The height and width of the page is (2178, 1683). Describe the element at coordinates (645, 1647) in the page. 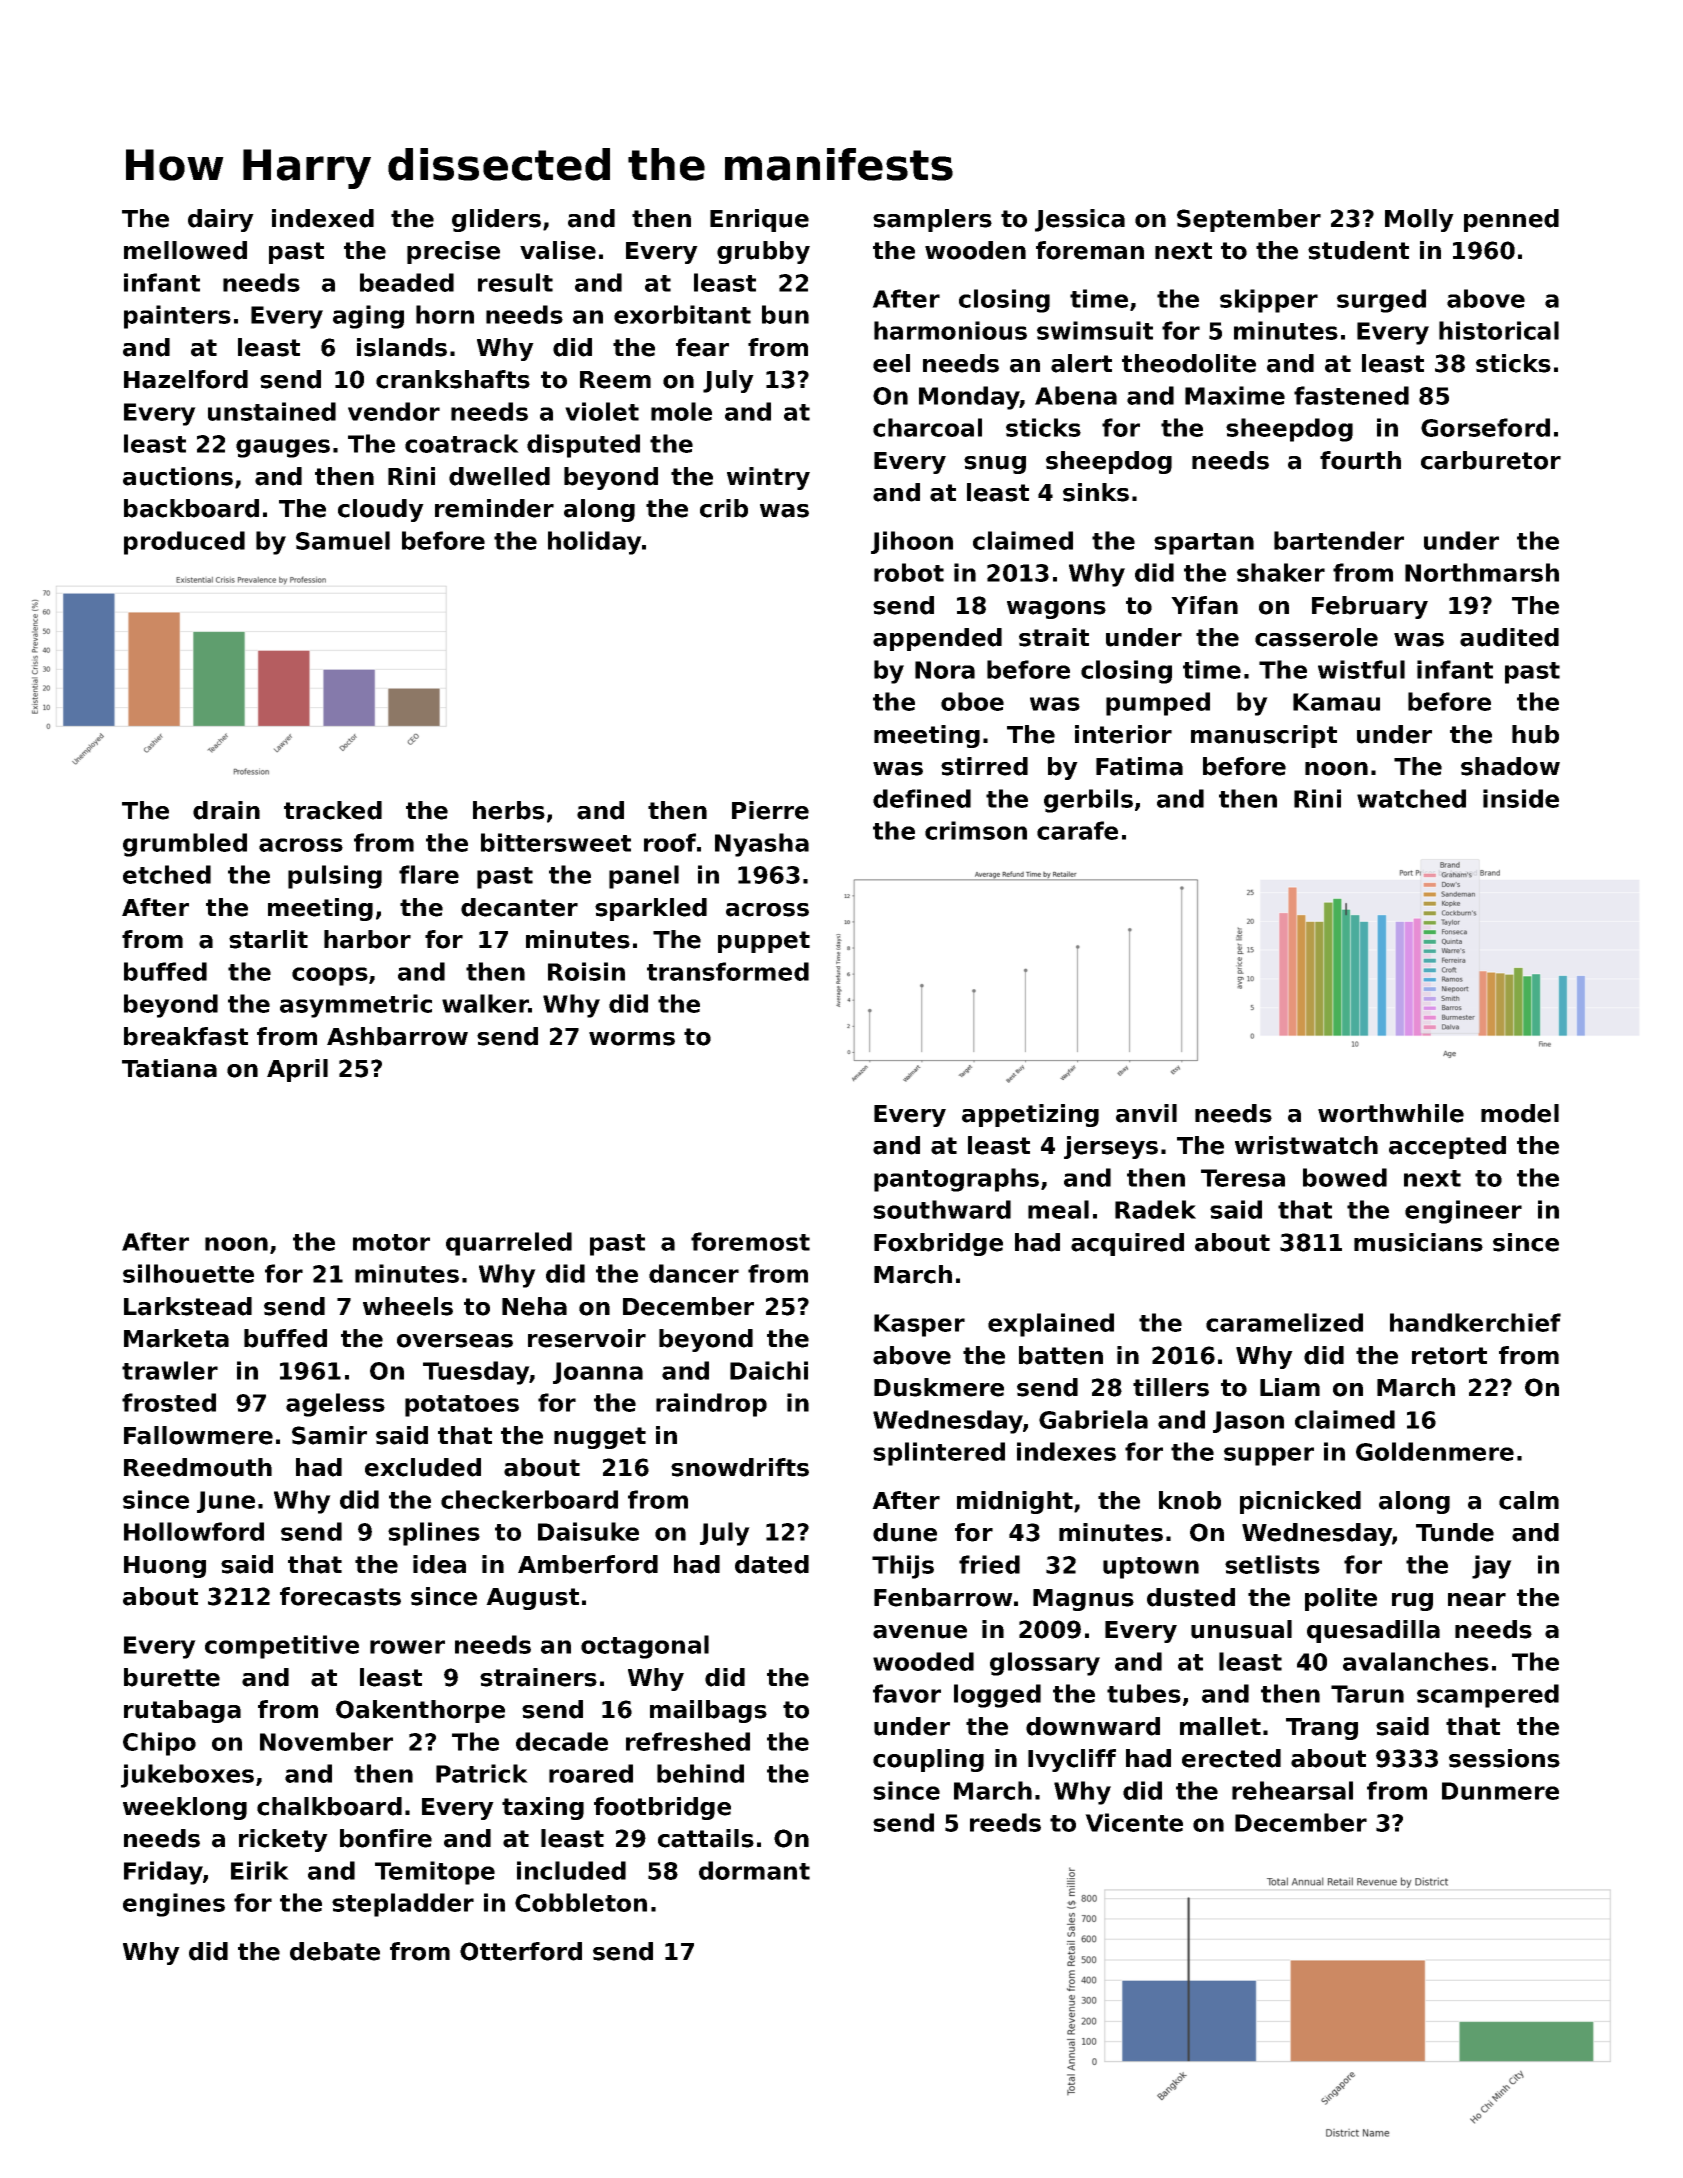

I see `octagonal` at that location.
